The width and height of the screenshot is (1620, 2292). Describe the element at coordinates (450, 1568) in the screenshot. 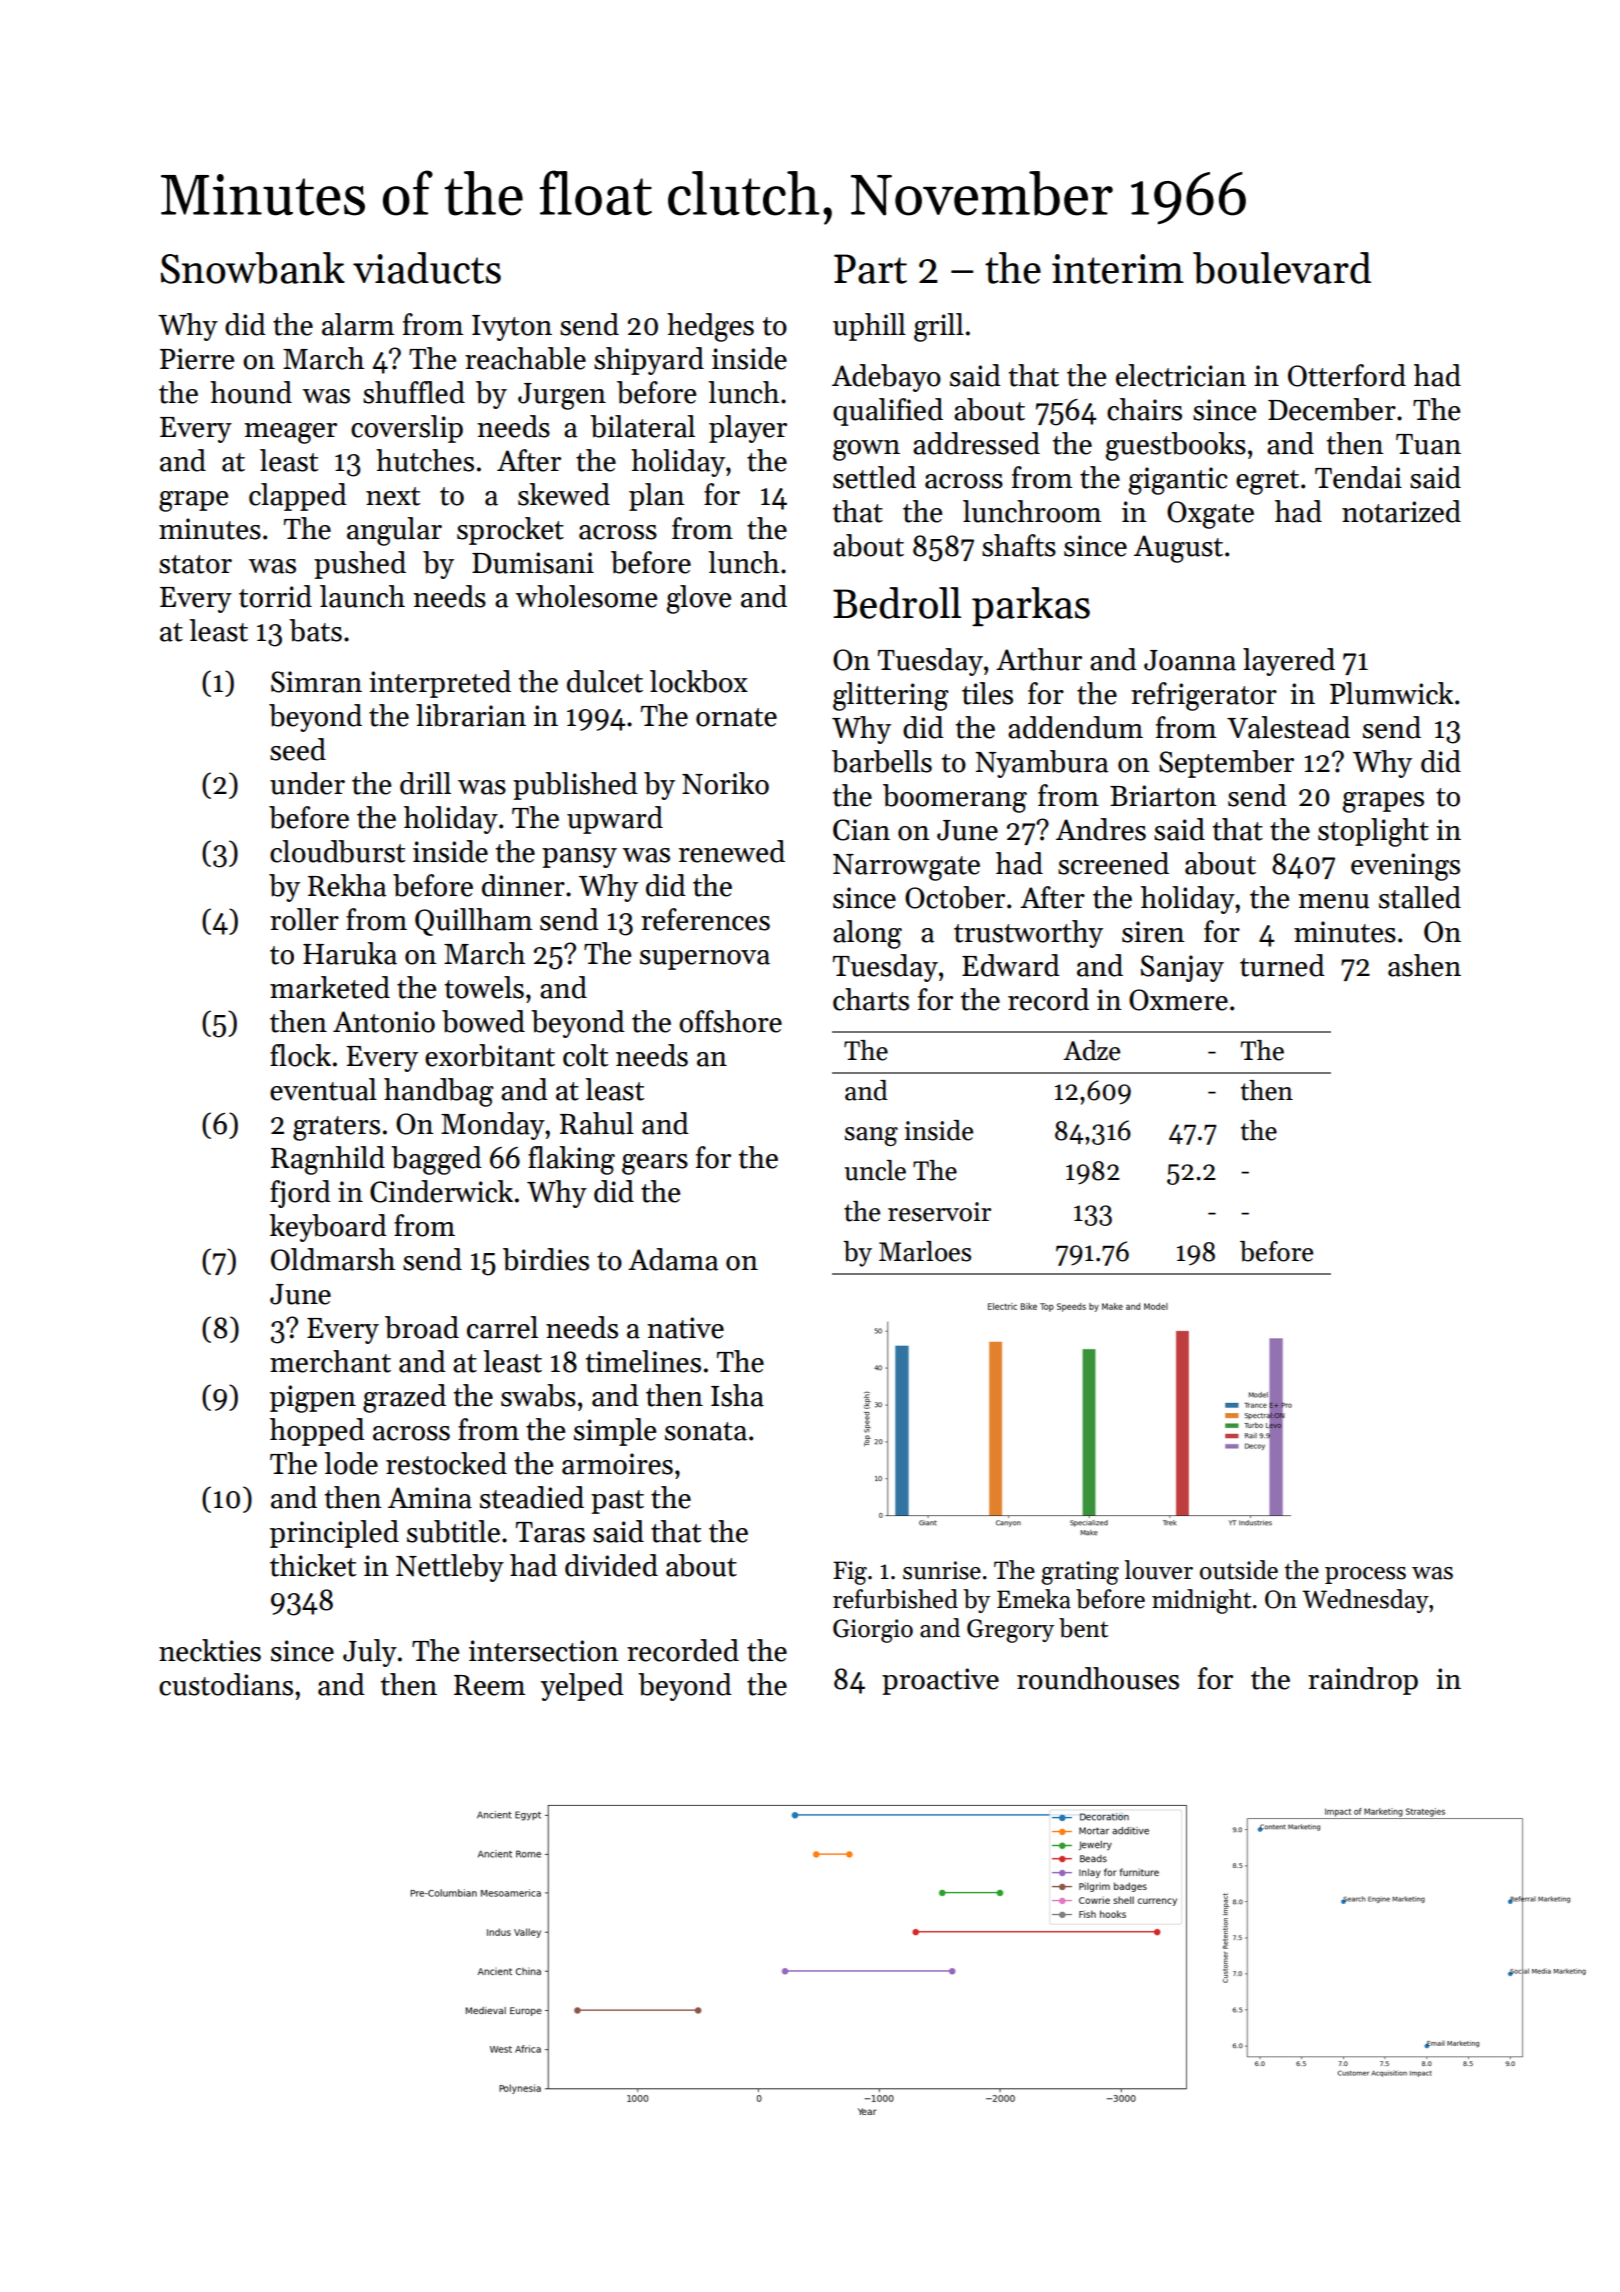

I see `Nettleby` at that location.
